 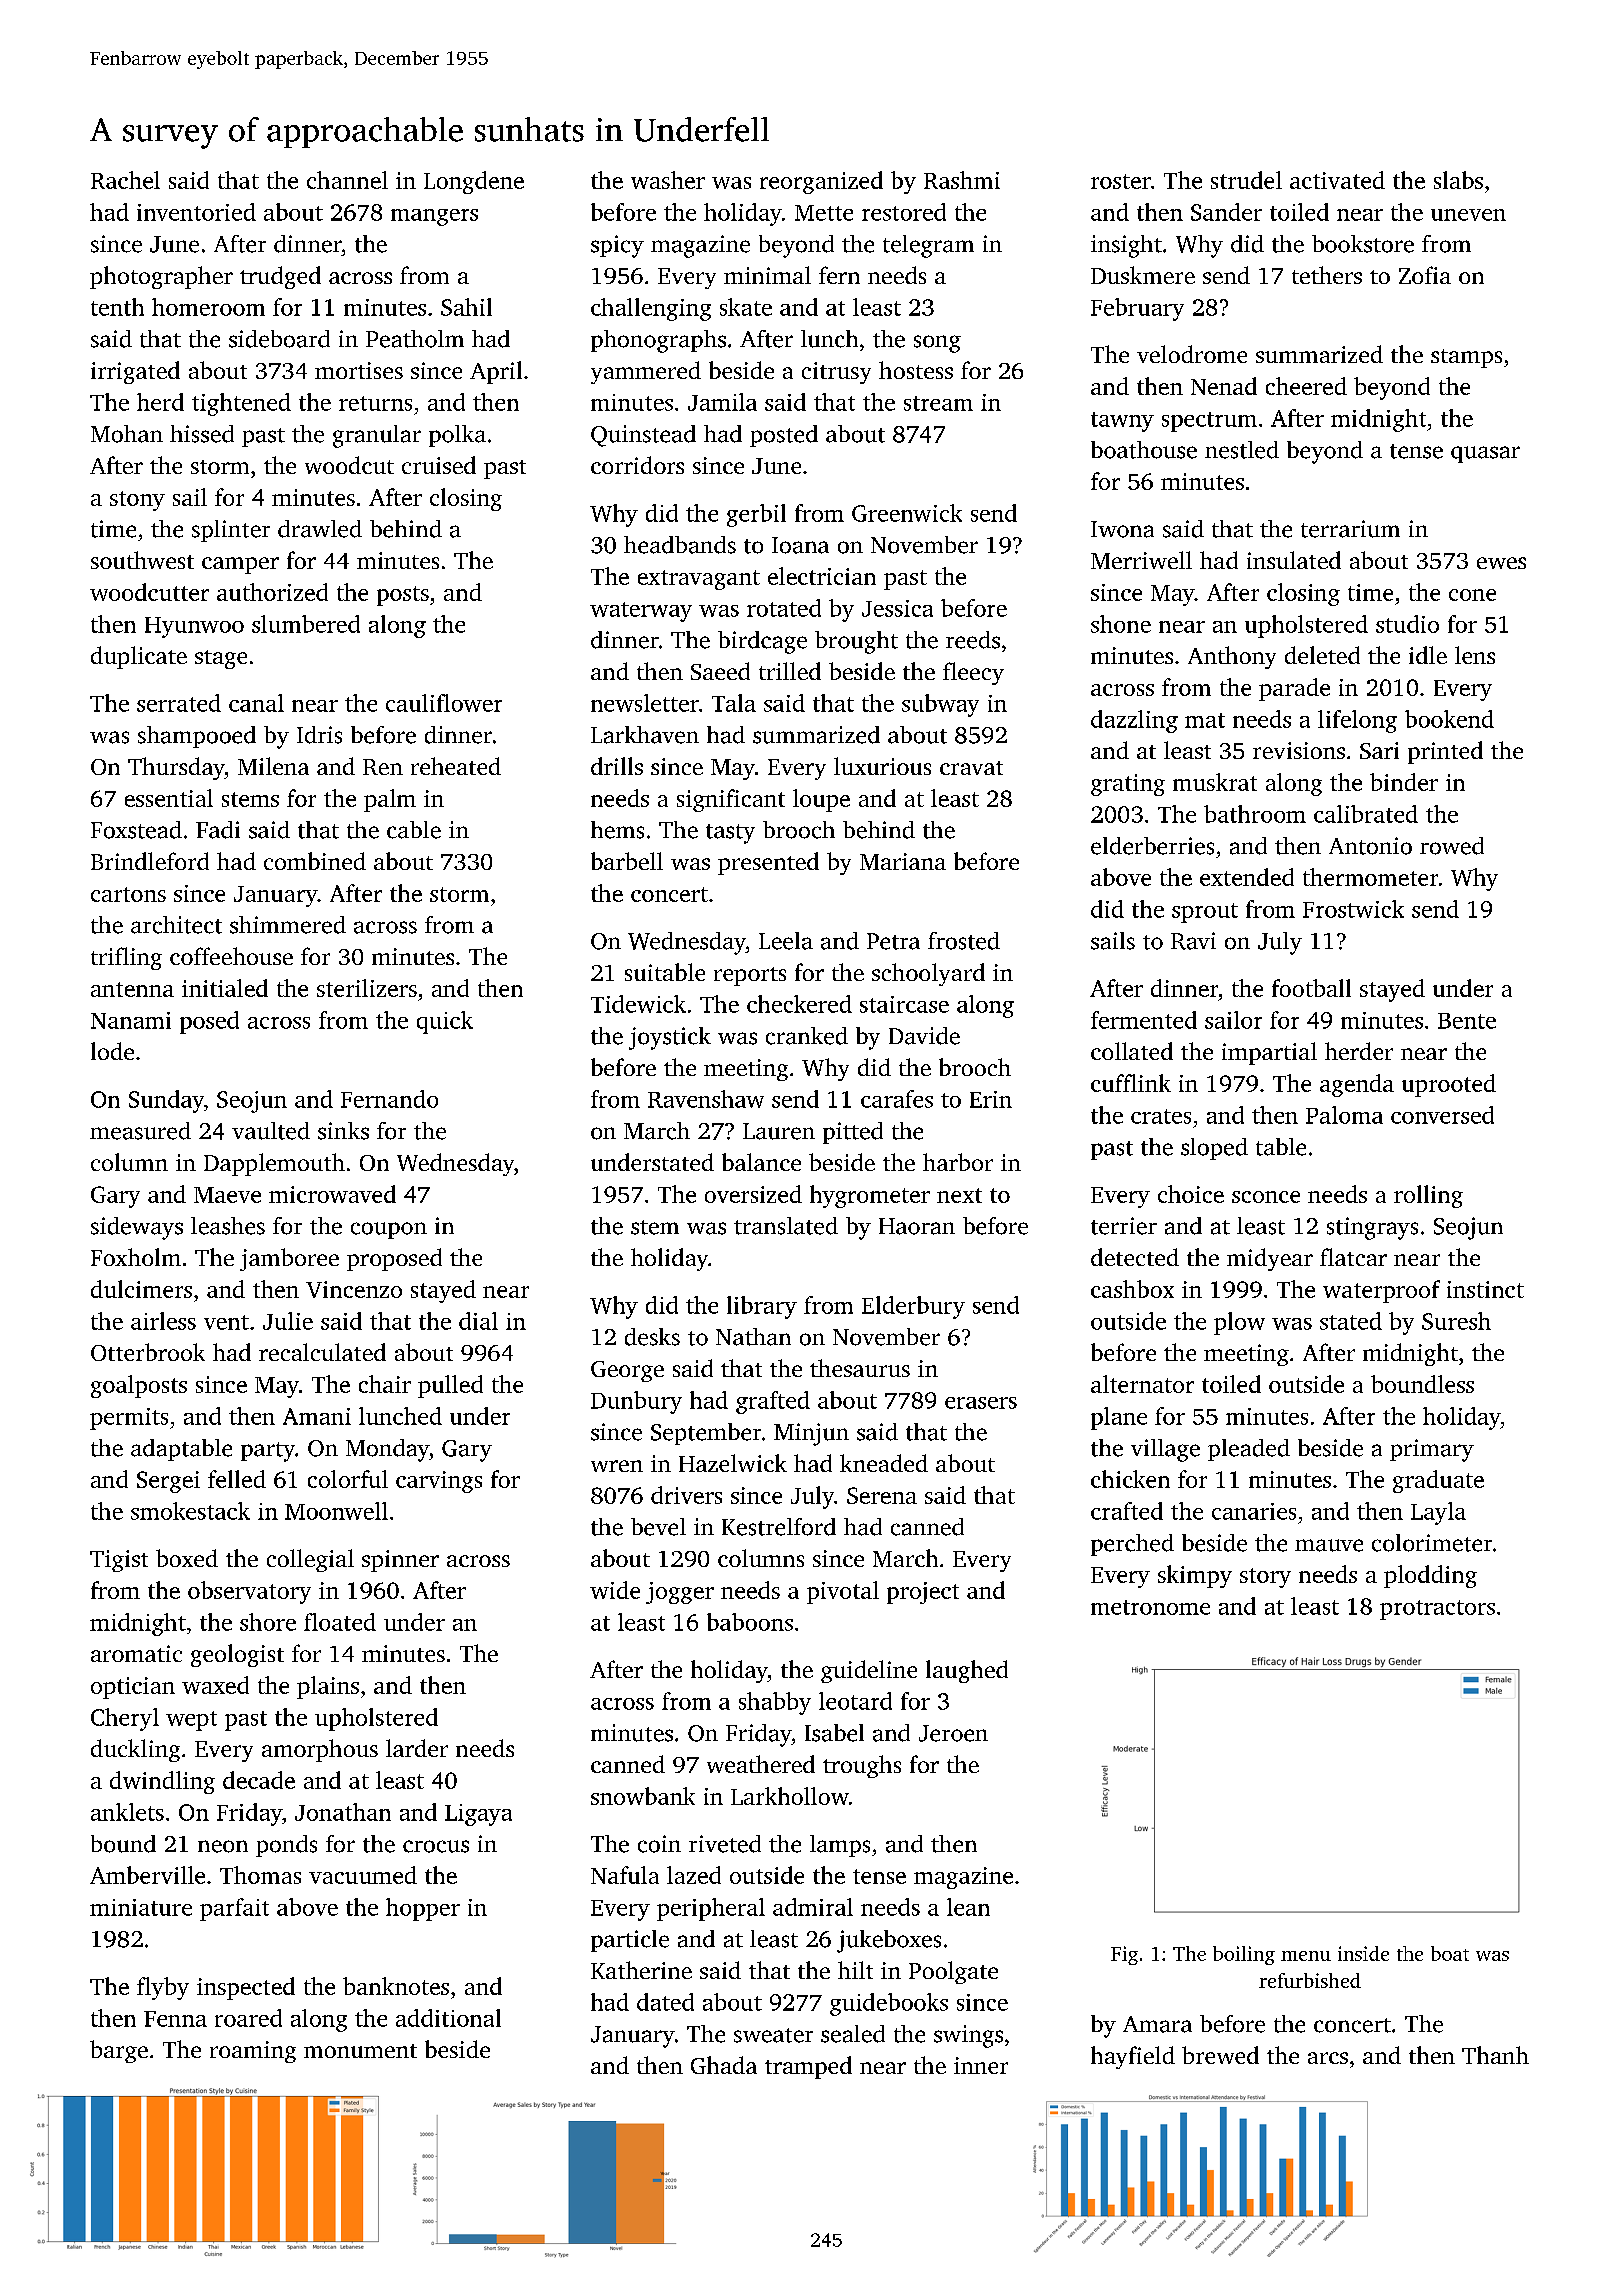 I want to click on Mariana, so click(x=903, y=861).
